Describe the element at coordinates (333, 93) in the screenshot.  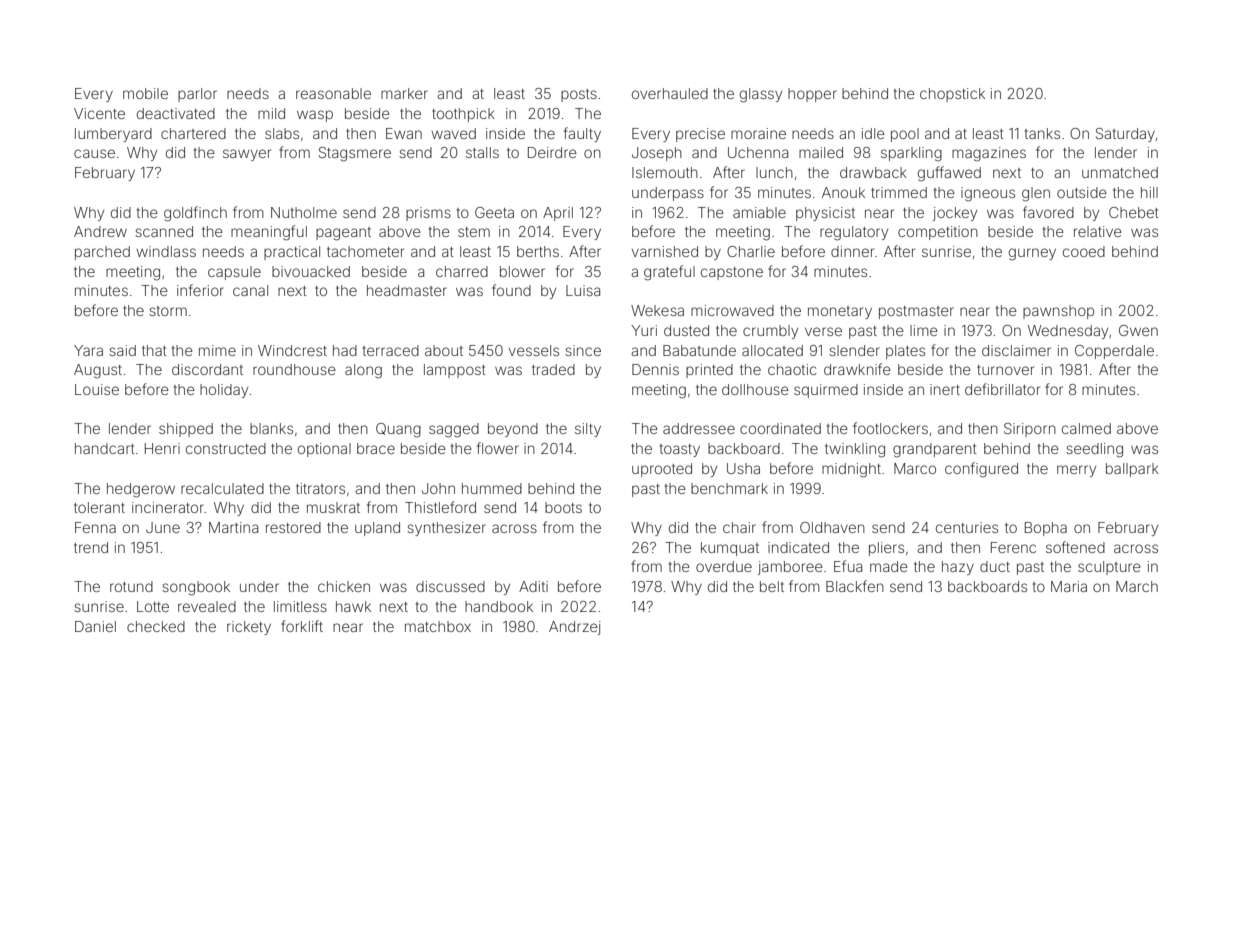
I see `reasonable` at that location.
